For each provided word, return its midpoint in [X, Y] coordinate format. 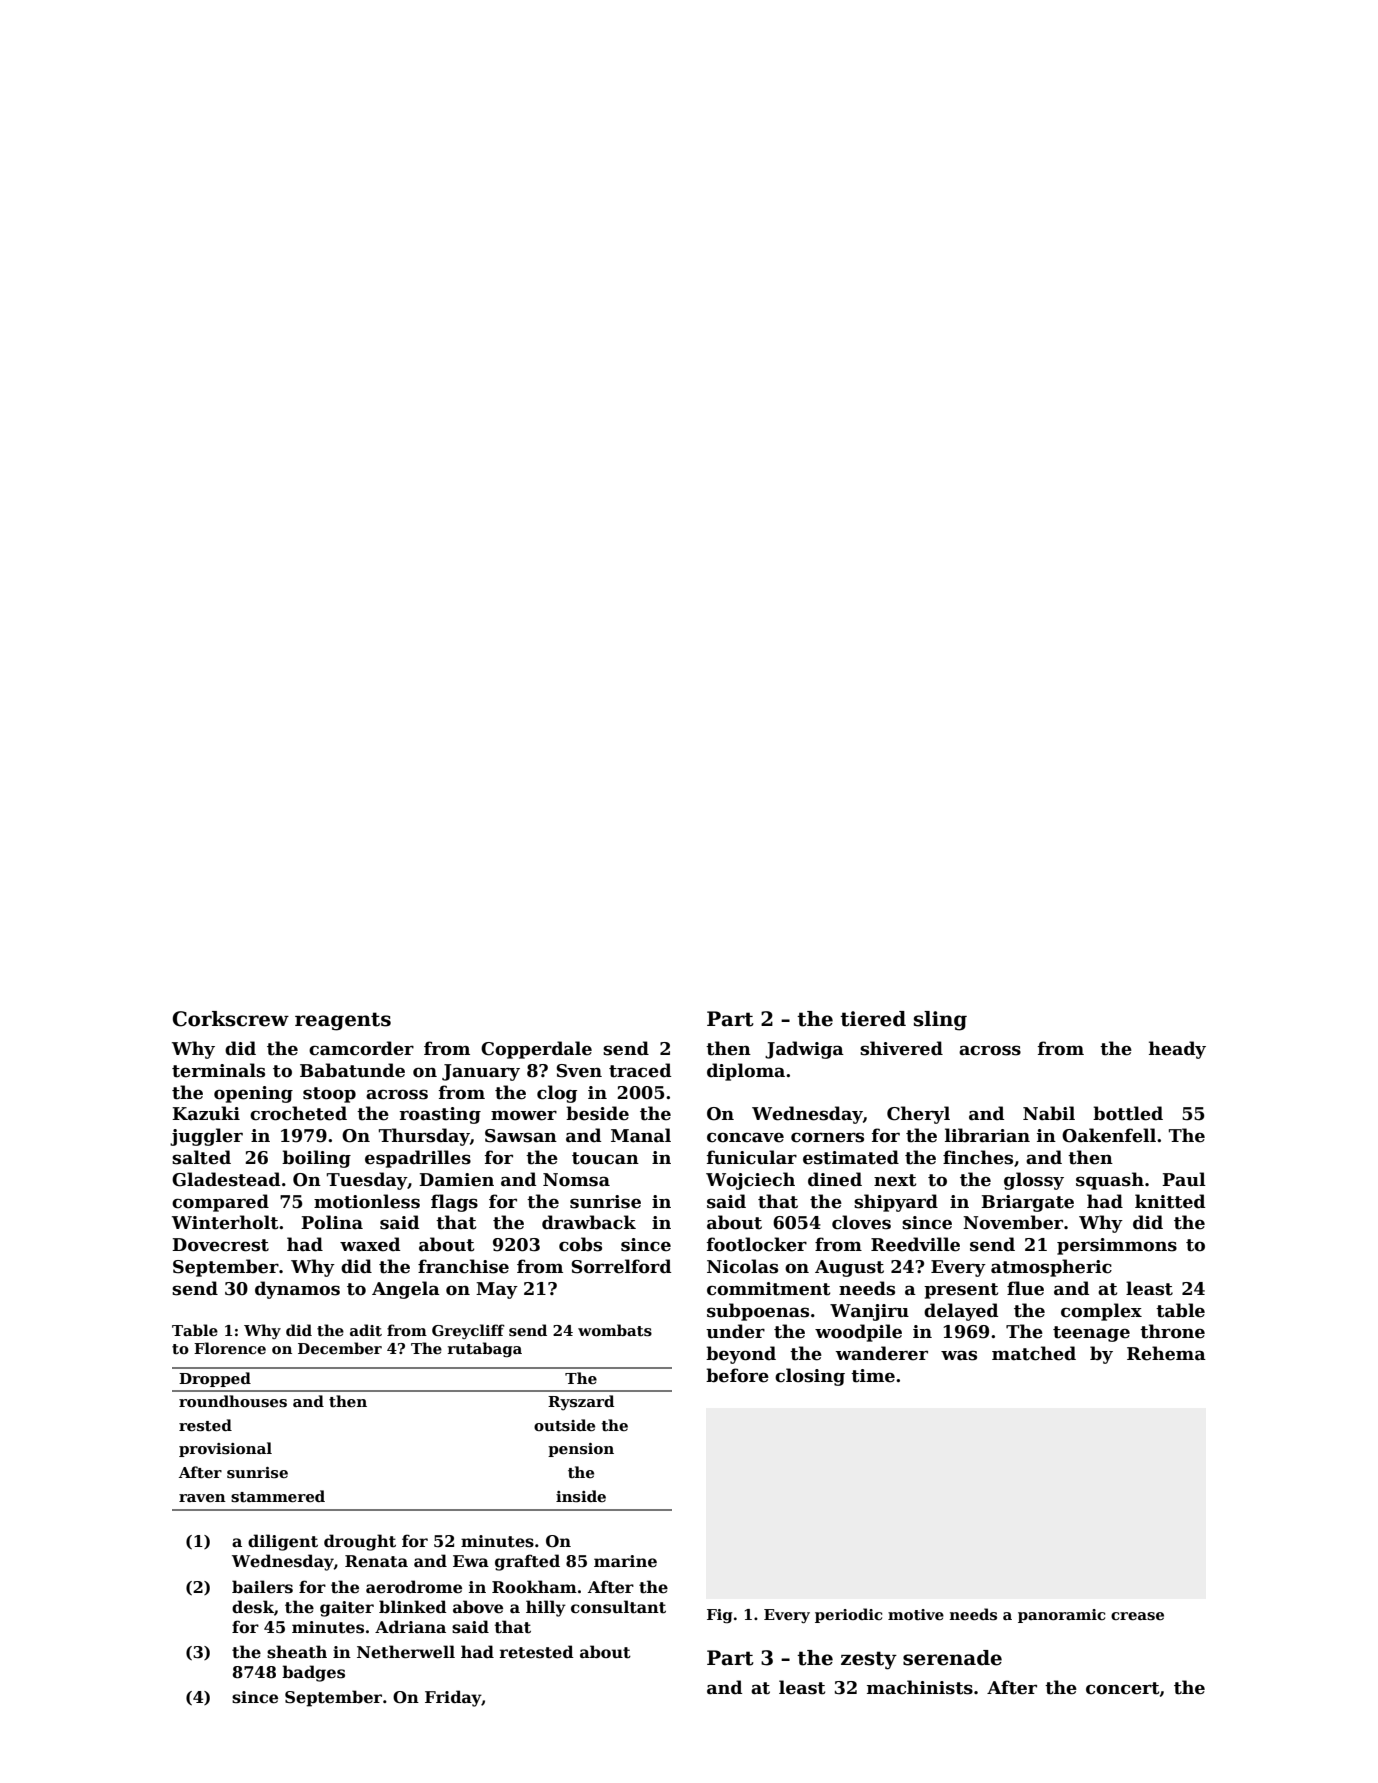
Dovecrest [220, 1245]
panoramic [1061, 1616]
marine [625, 1561]
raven [202, 1498]
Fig [720, 1616]
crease [1137, 1616]
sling [940, 1021]
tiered [873, 1019]
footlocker [757, 1244]
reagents [343, 1021]
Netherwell [406, 1652]
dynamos [297, 1290]
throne [1172, 1331]
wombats [615, 1330]
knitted [1170, 1201]
